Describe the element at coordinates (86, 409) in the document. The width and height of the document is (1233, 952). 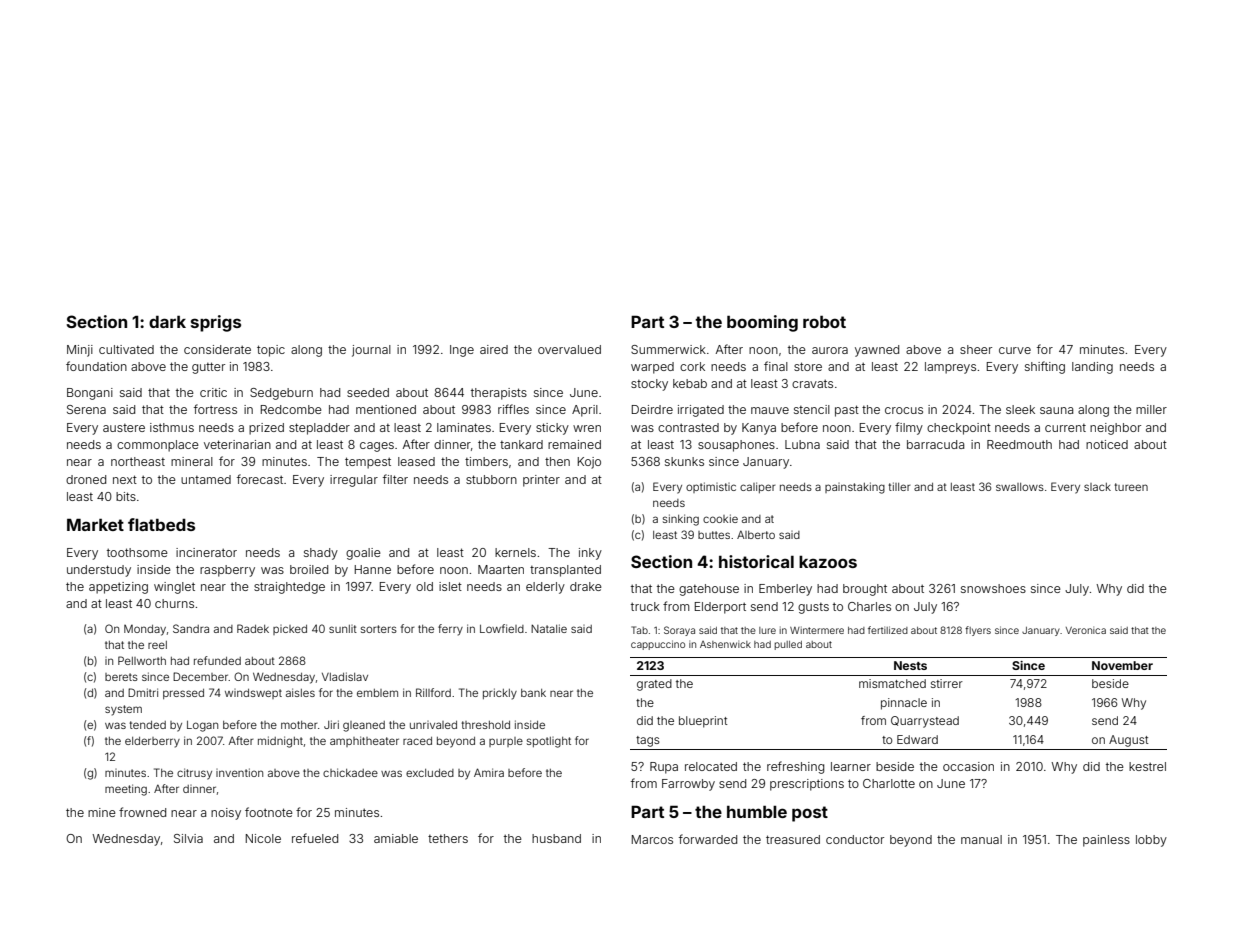
I see `Serena` at that location.
